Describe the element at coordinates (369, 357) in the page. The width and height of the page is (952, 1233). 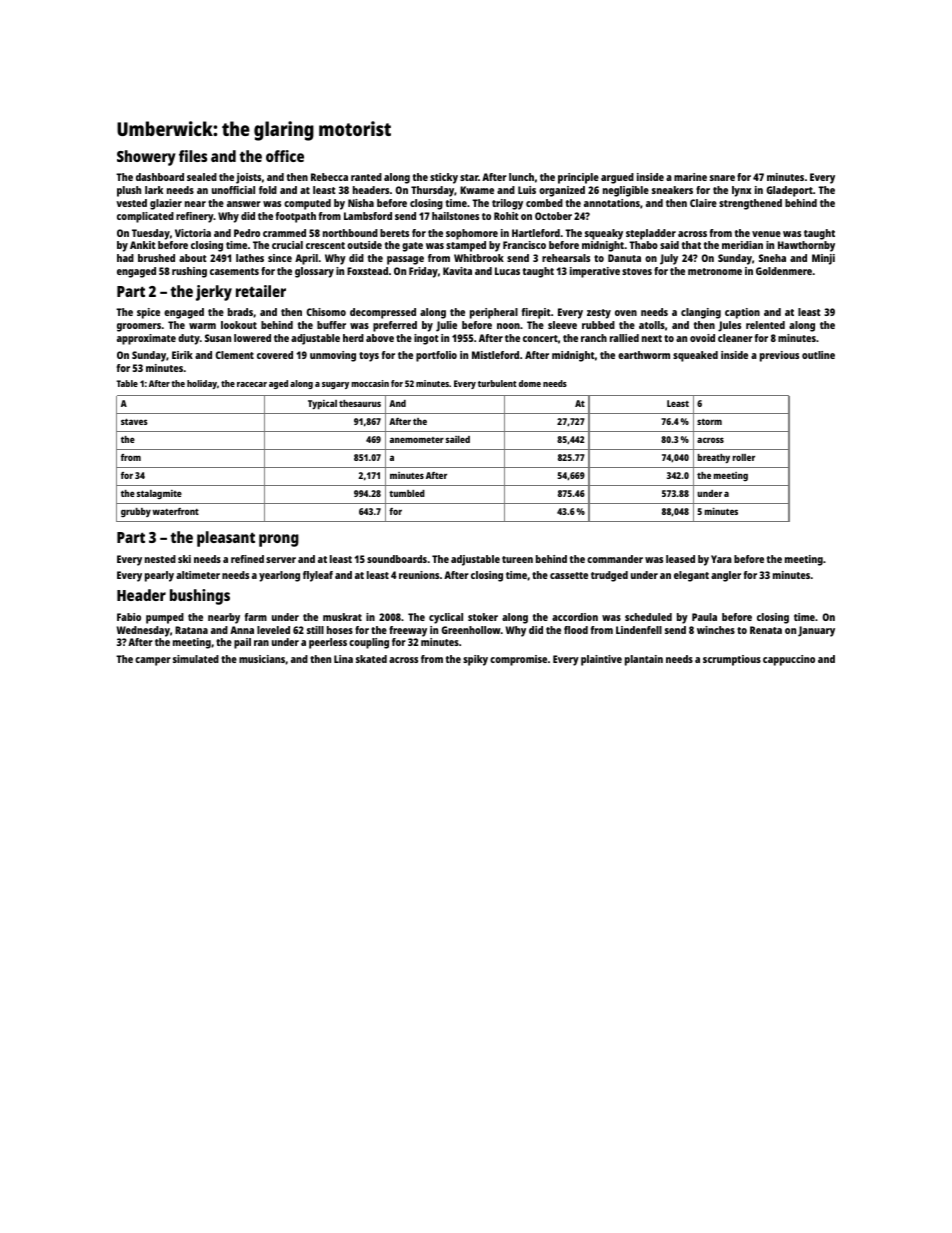
I see `toys` at that location.
